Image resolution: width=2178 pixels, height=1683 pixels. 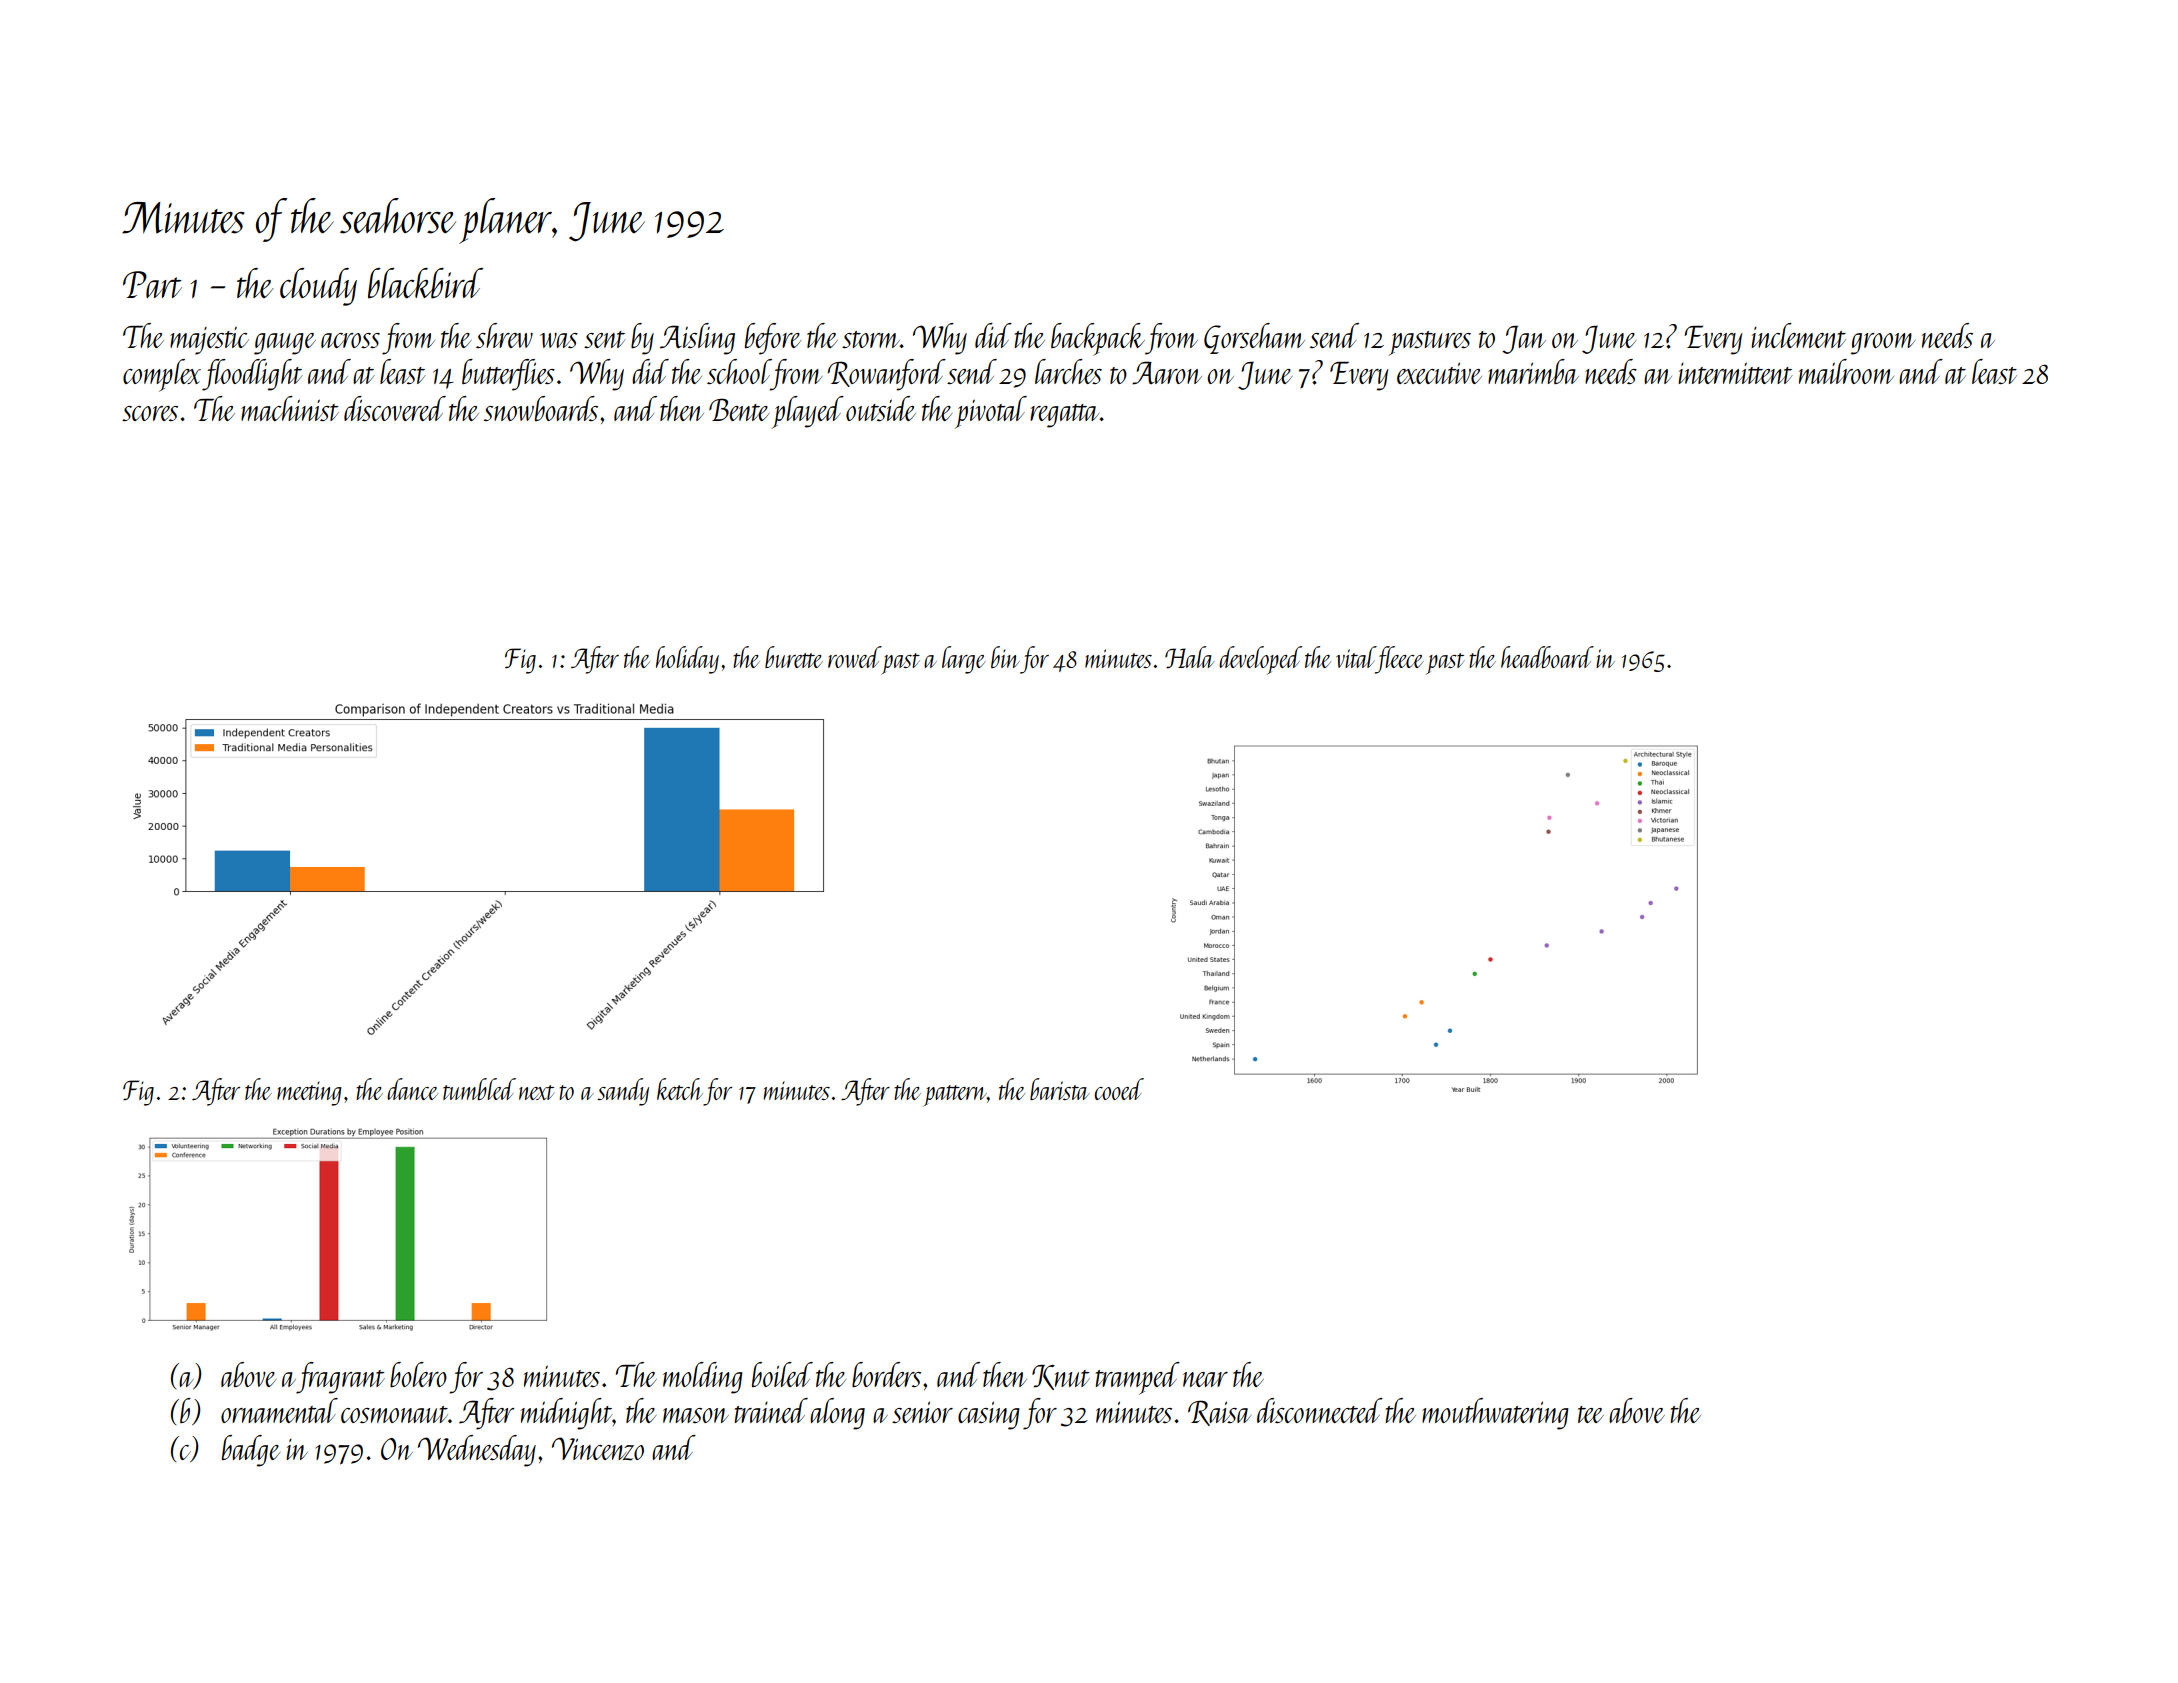 I want to click on holiday, so click(x=687, y=660).
